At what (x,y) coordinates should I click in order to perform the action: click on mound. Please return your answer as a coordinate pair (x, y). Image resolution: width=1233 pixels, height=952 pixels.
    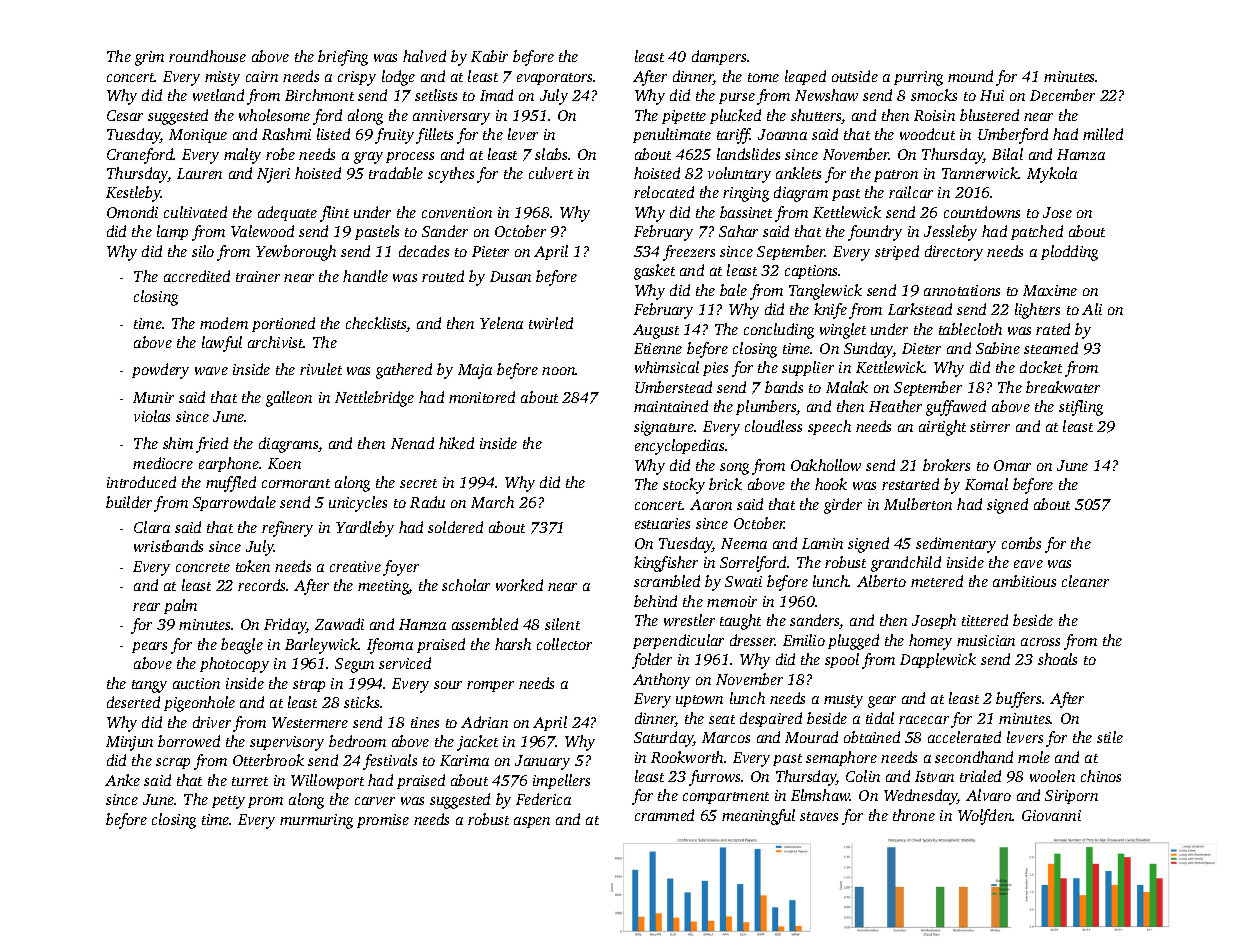
    Looking at the image, I should click on (970, 76).
